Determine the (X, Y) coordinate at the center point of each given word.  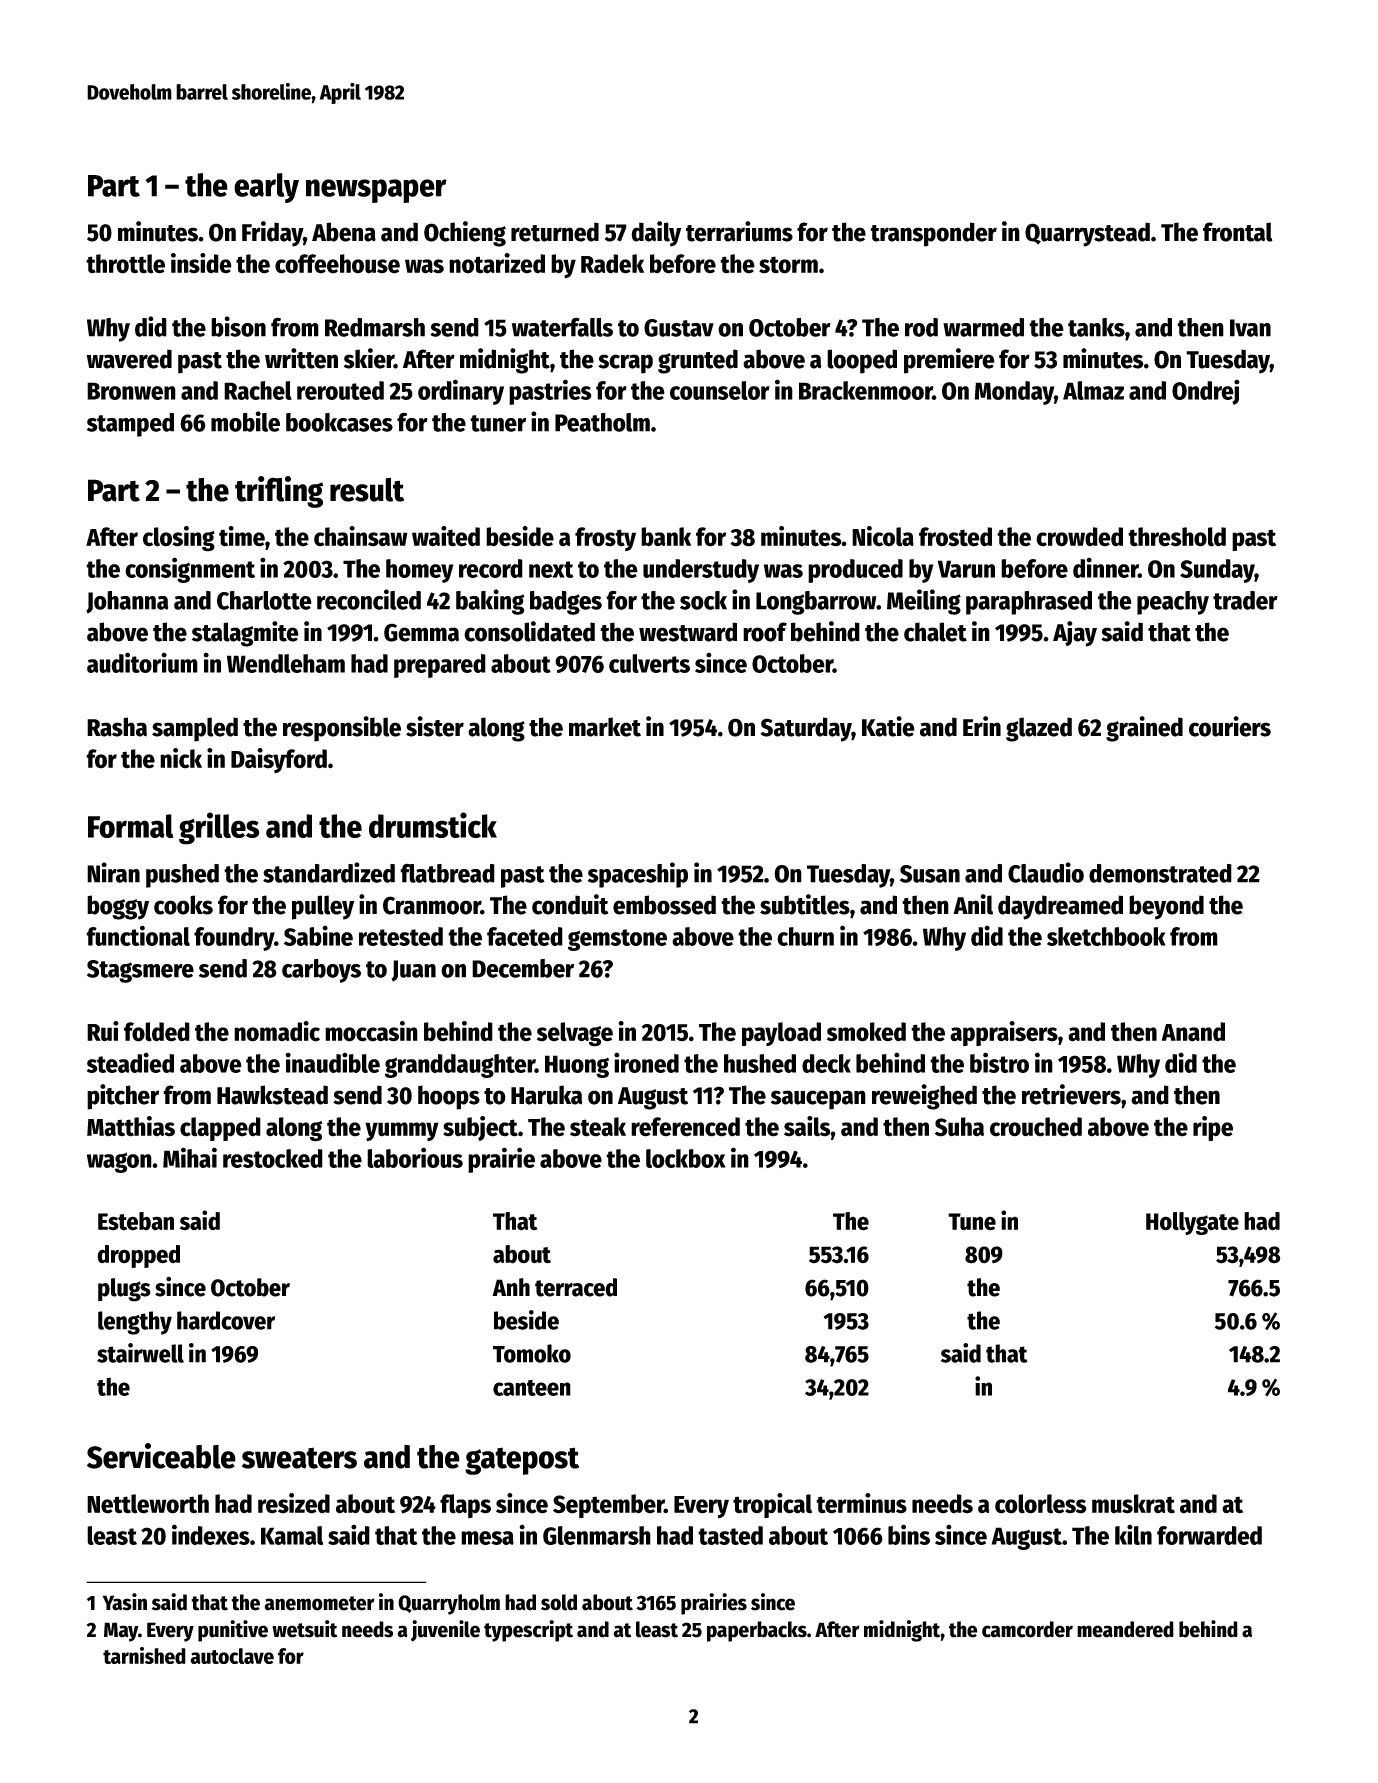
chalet (935, 632)
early (266, 188)
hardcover (226, 1320)
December (523, 968)
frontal (1238, 232)
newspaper (376, 191)
